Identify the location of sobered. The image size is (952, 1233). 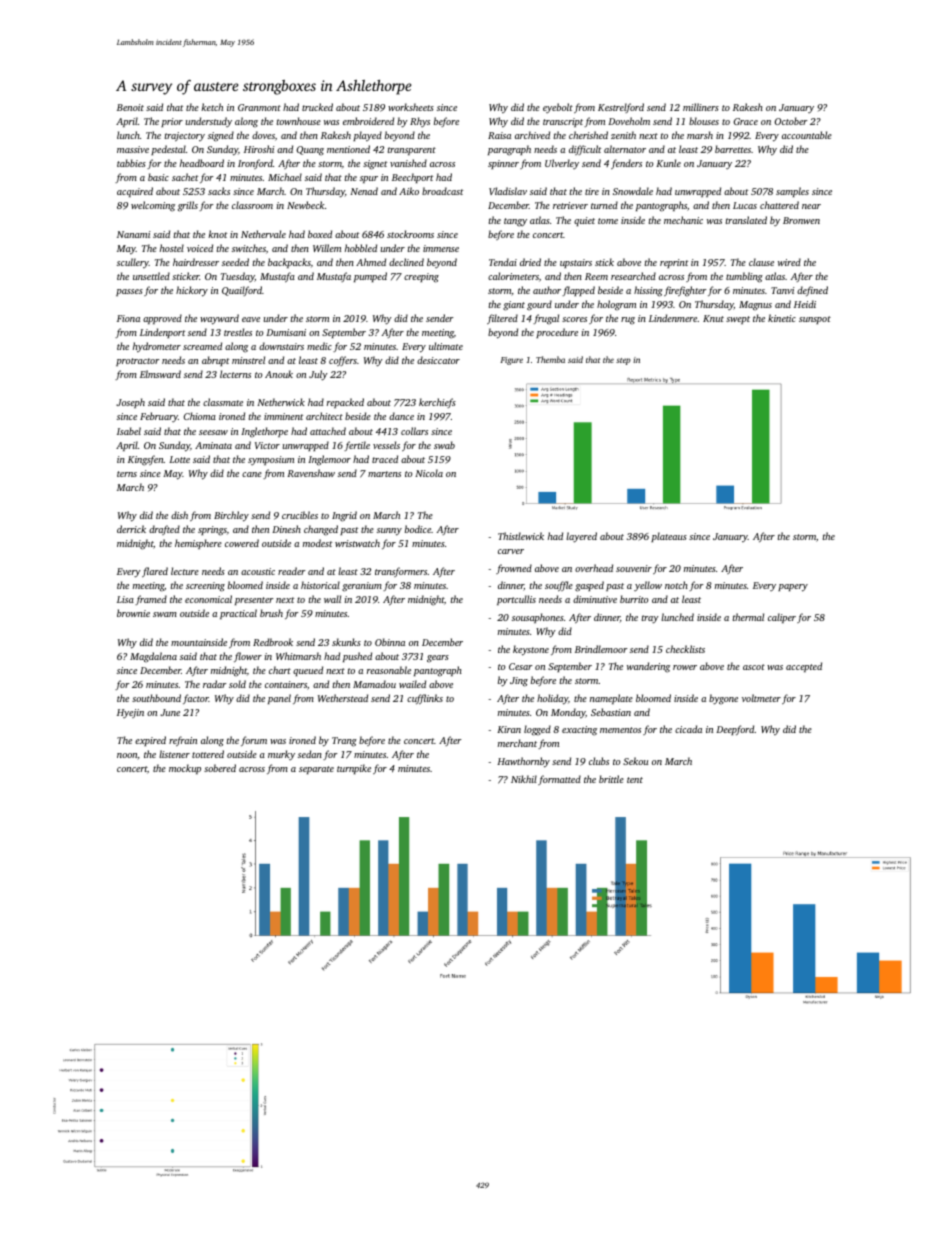
(220, 768).
